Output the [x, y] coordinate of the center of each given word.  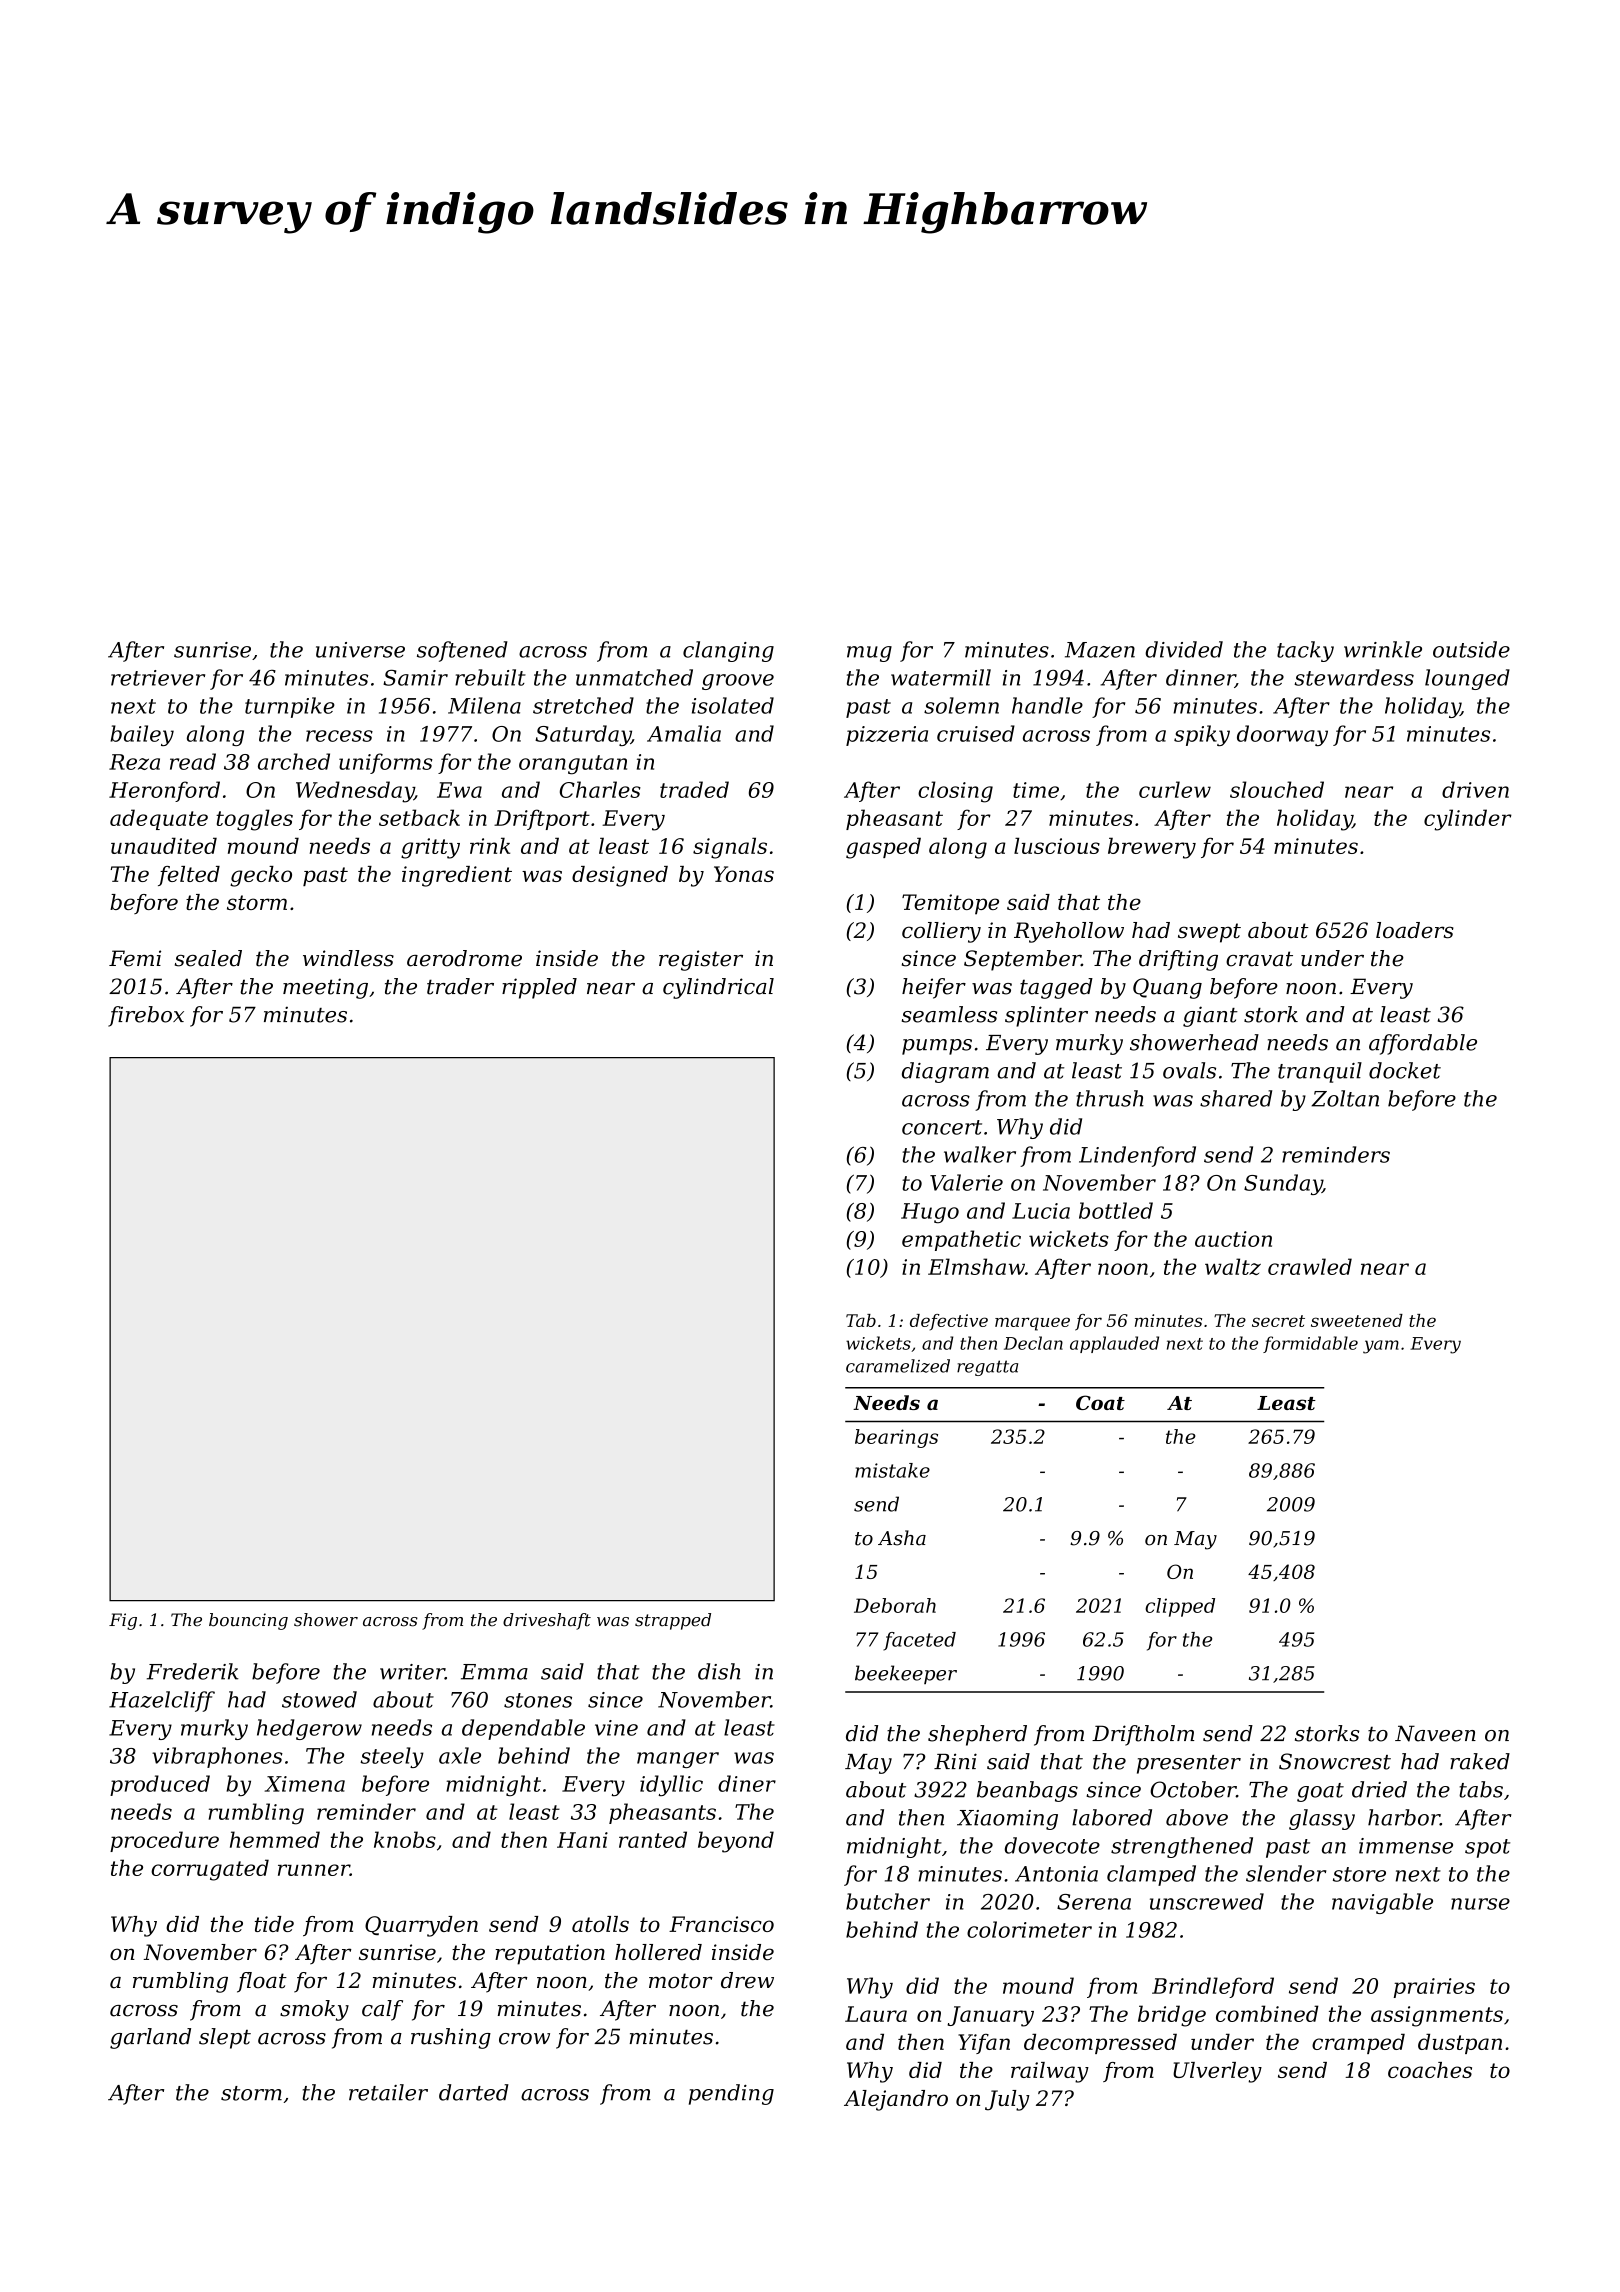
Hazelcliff [162, 1701]
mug [869, 654]
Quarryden [421, 1926]
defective [949, 1322]
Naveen [1435, 1733]
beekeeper [906, 1674]
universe [360, 650]
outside [1471, 649]
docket [1405, 1070]
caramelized [898, 1366]
